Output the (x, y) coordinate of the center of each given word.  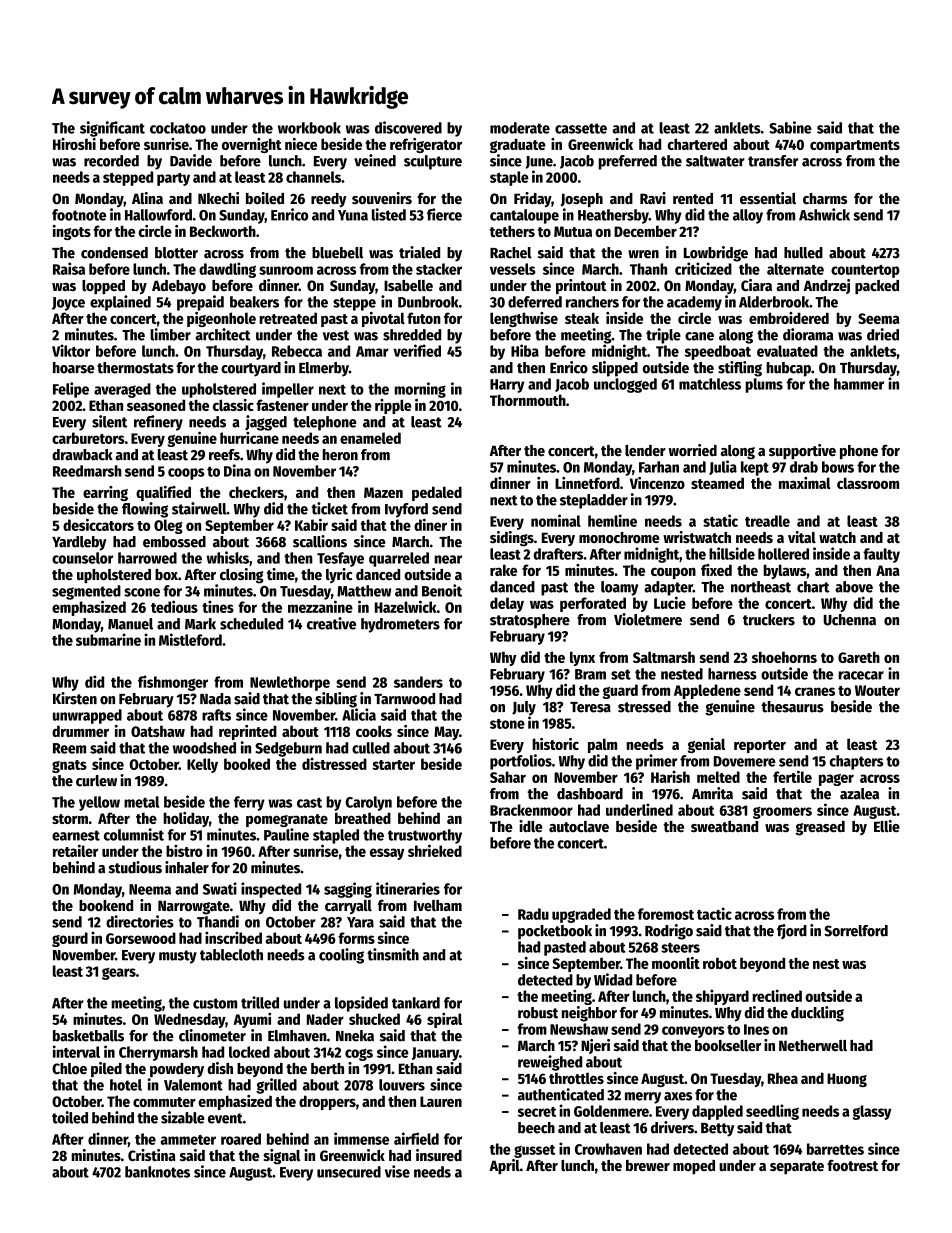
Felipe (71, 390)
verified (417, 350)
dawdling (227, 270)
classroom (868, 483)
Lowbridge (716, 254)
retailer (75, 850)
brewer (648, 1165)
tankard (416, 1003)
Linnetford (587, 483)
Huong (847, 1080)
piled (106, 1069)
